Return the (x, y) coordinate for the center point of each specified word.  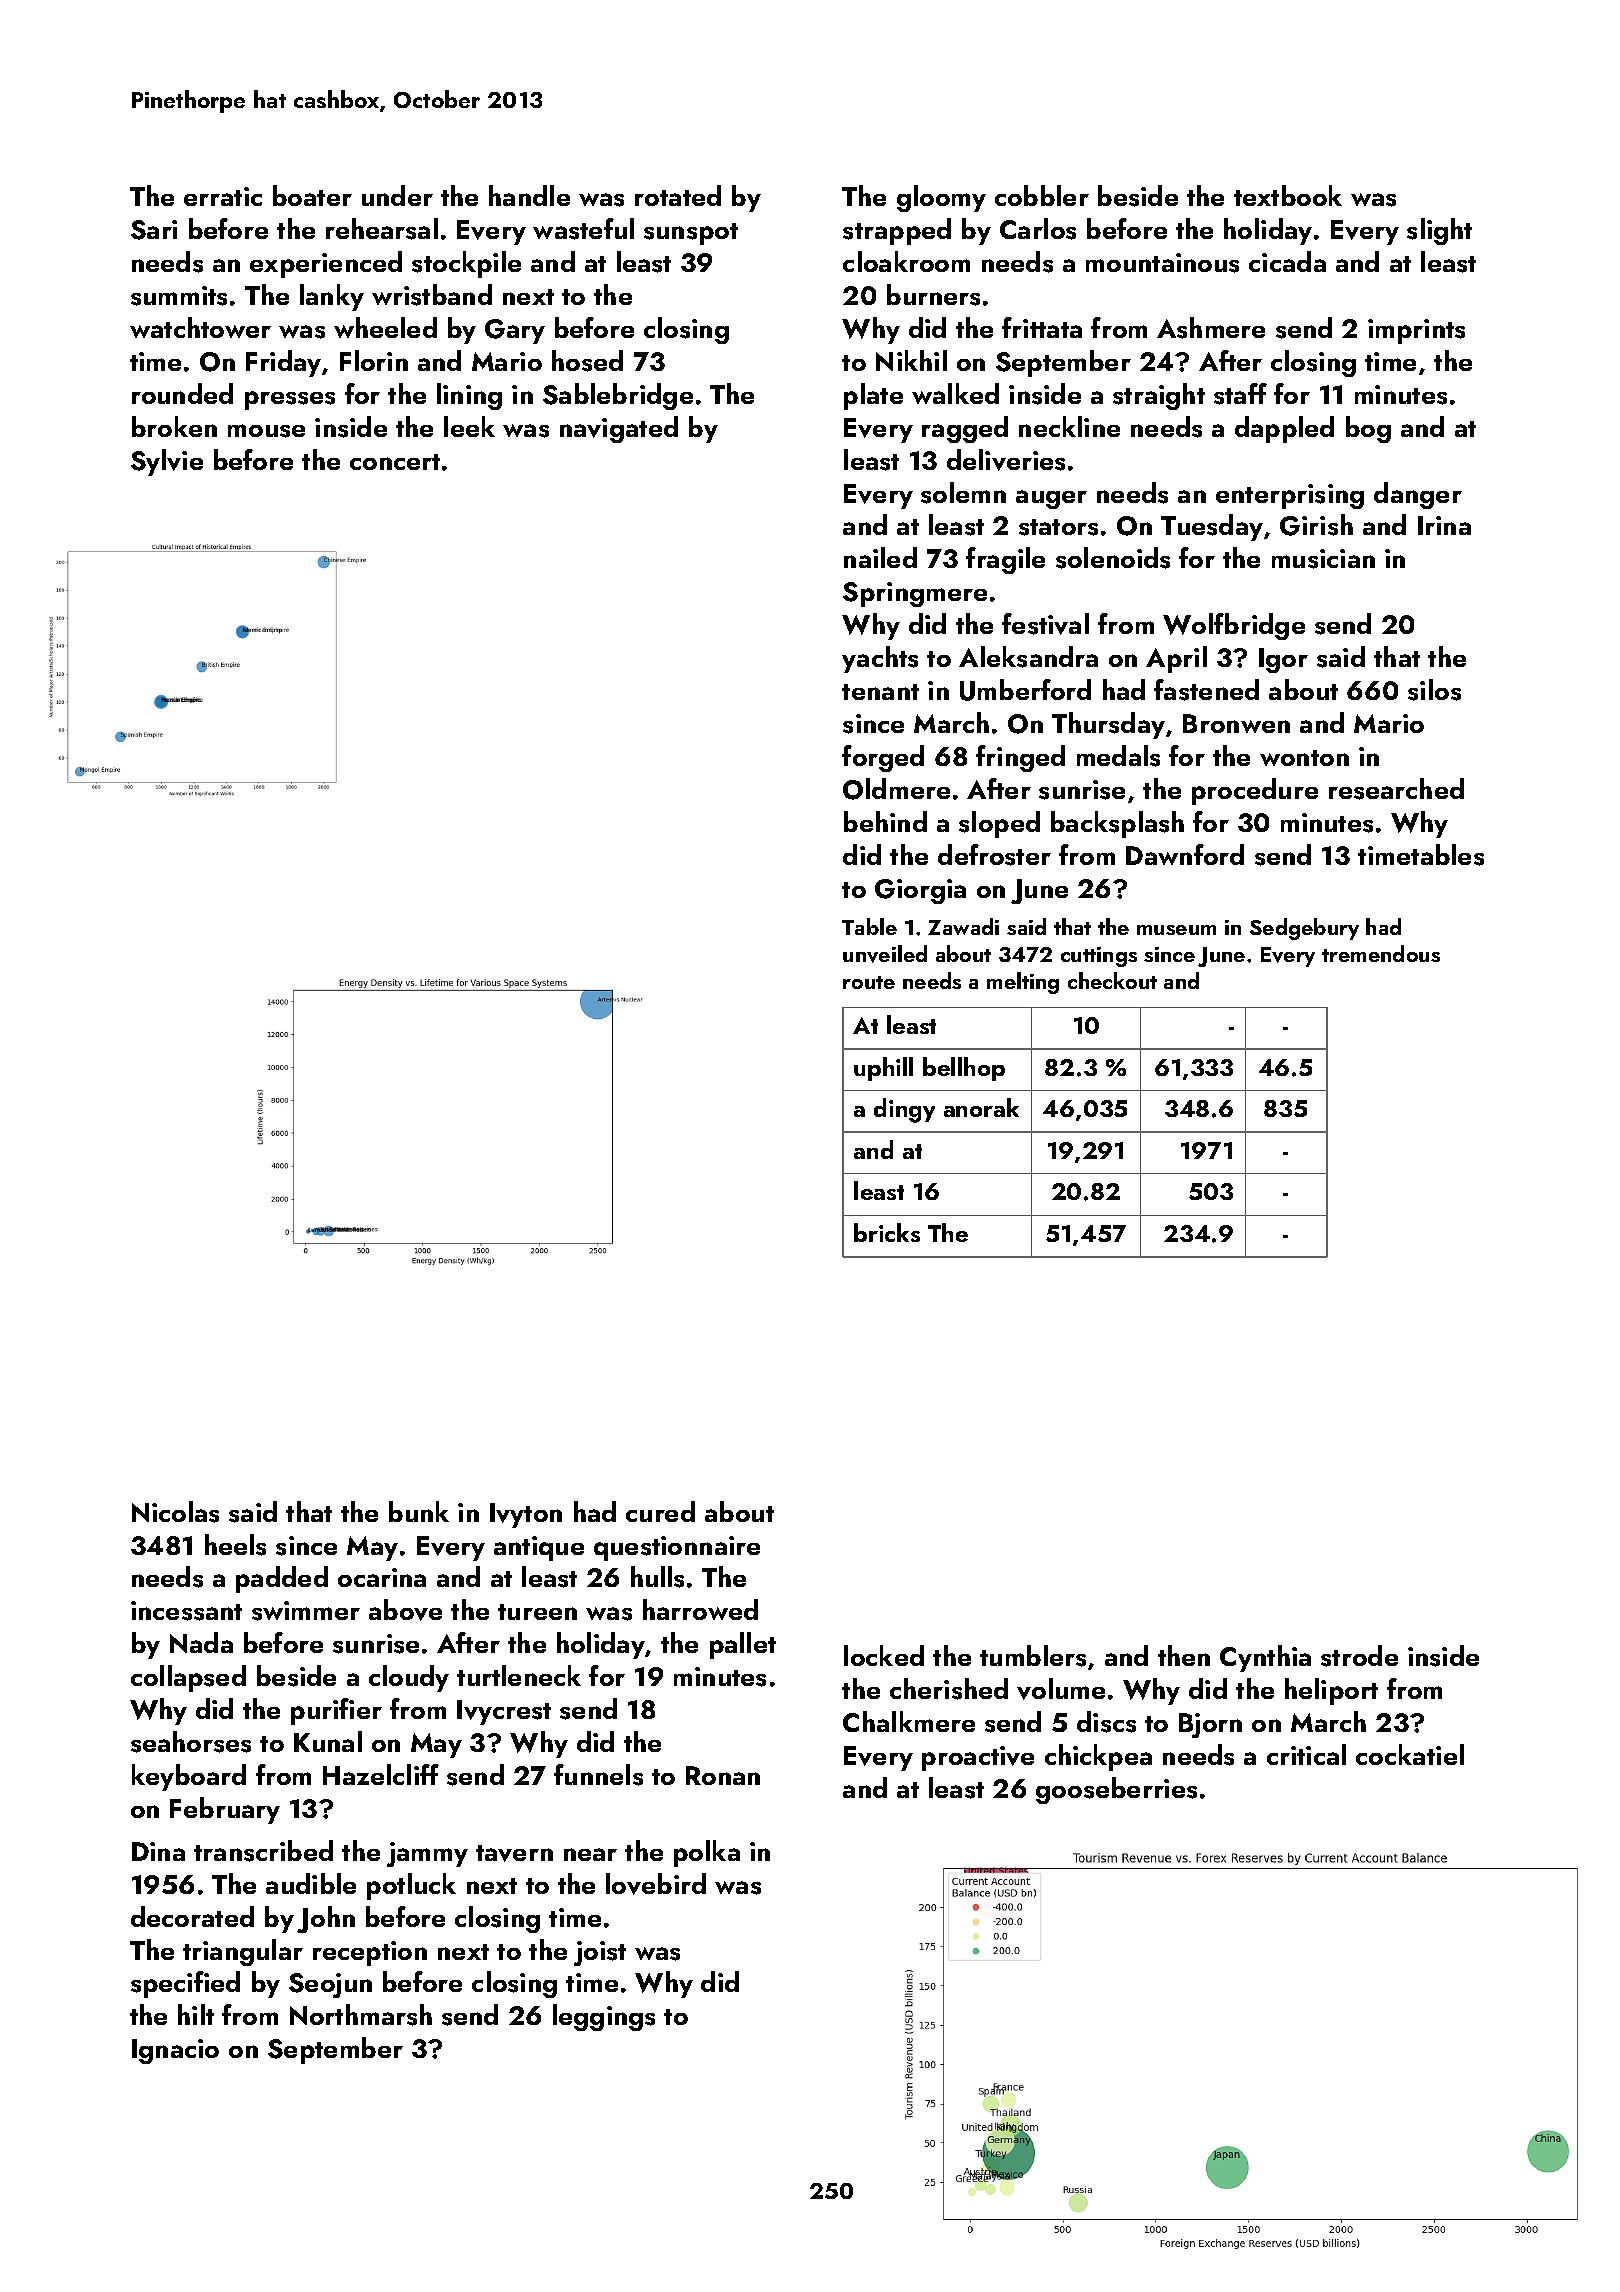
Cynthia (1265, 1658)
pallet (743, 1645)
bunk (419, 1511)
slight (1439, 231)
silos (1434, 690)
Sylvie (167, 462)
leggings (604, 2017)
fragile (1005, 560)
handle (529, 195)
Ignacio (175, 2051)
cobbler (1042, 195)
